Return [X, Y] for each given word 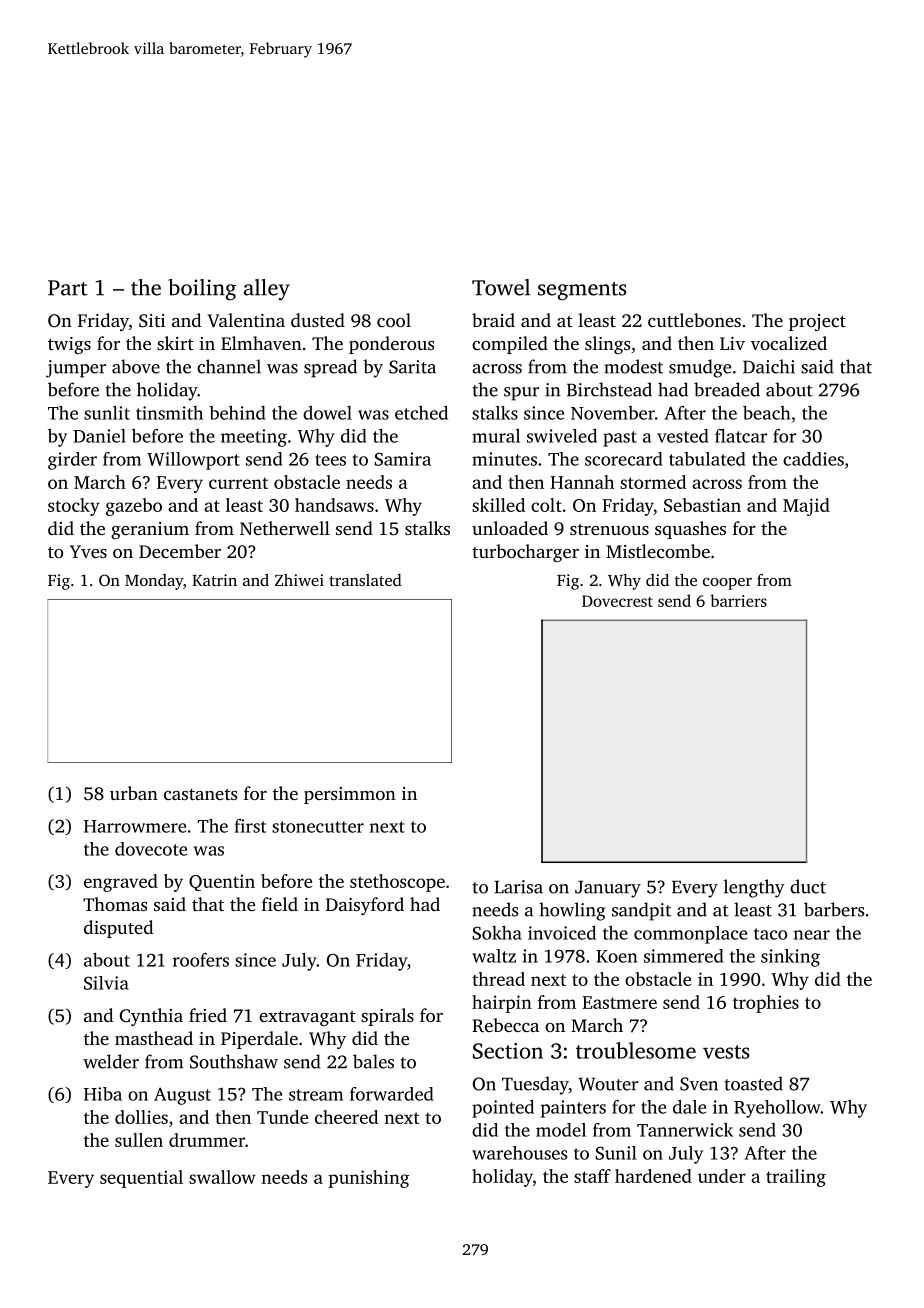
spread [330, 368]
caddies [813, 459]
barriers [738, 600]
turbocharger [525, 553]
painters [573, 1109]
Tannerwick [685, 1130]
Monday [154, 582]
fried [208, 1015]
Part [68, 288]
